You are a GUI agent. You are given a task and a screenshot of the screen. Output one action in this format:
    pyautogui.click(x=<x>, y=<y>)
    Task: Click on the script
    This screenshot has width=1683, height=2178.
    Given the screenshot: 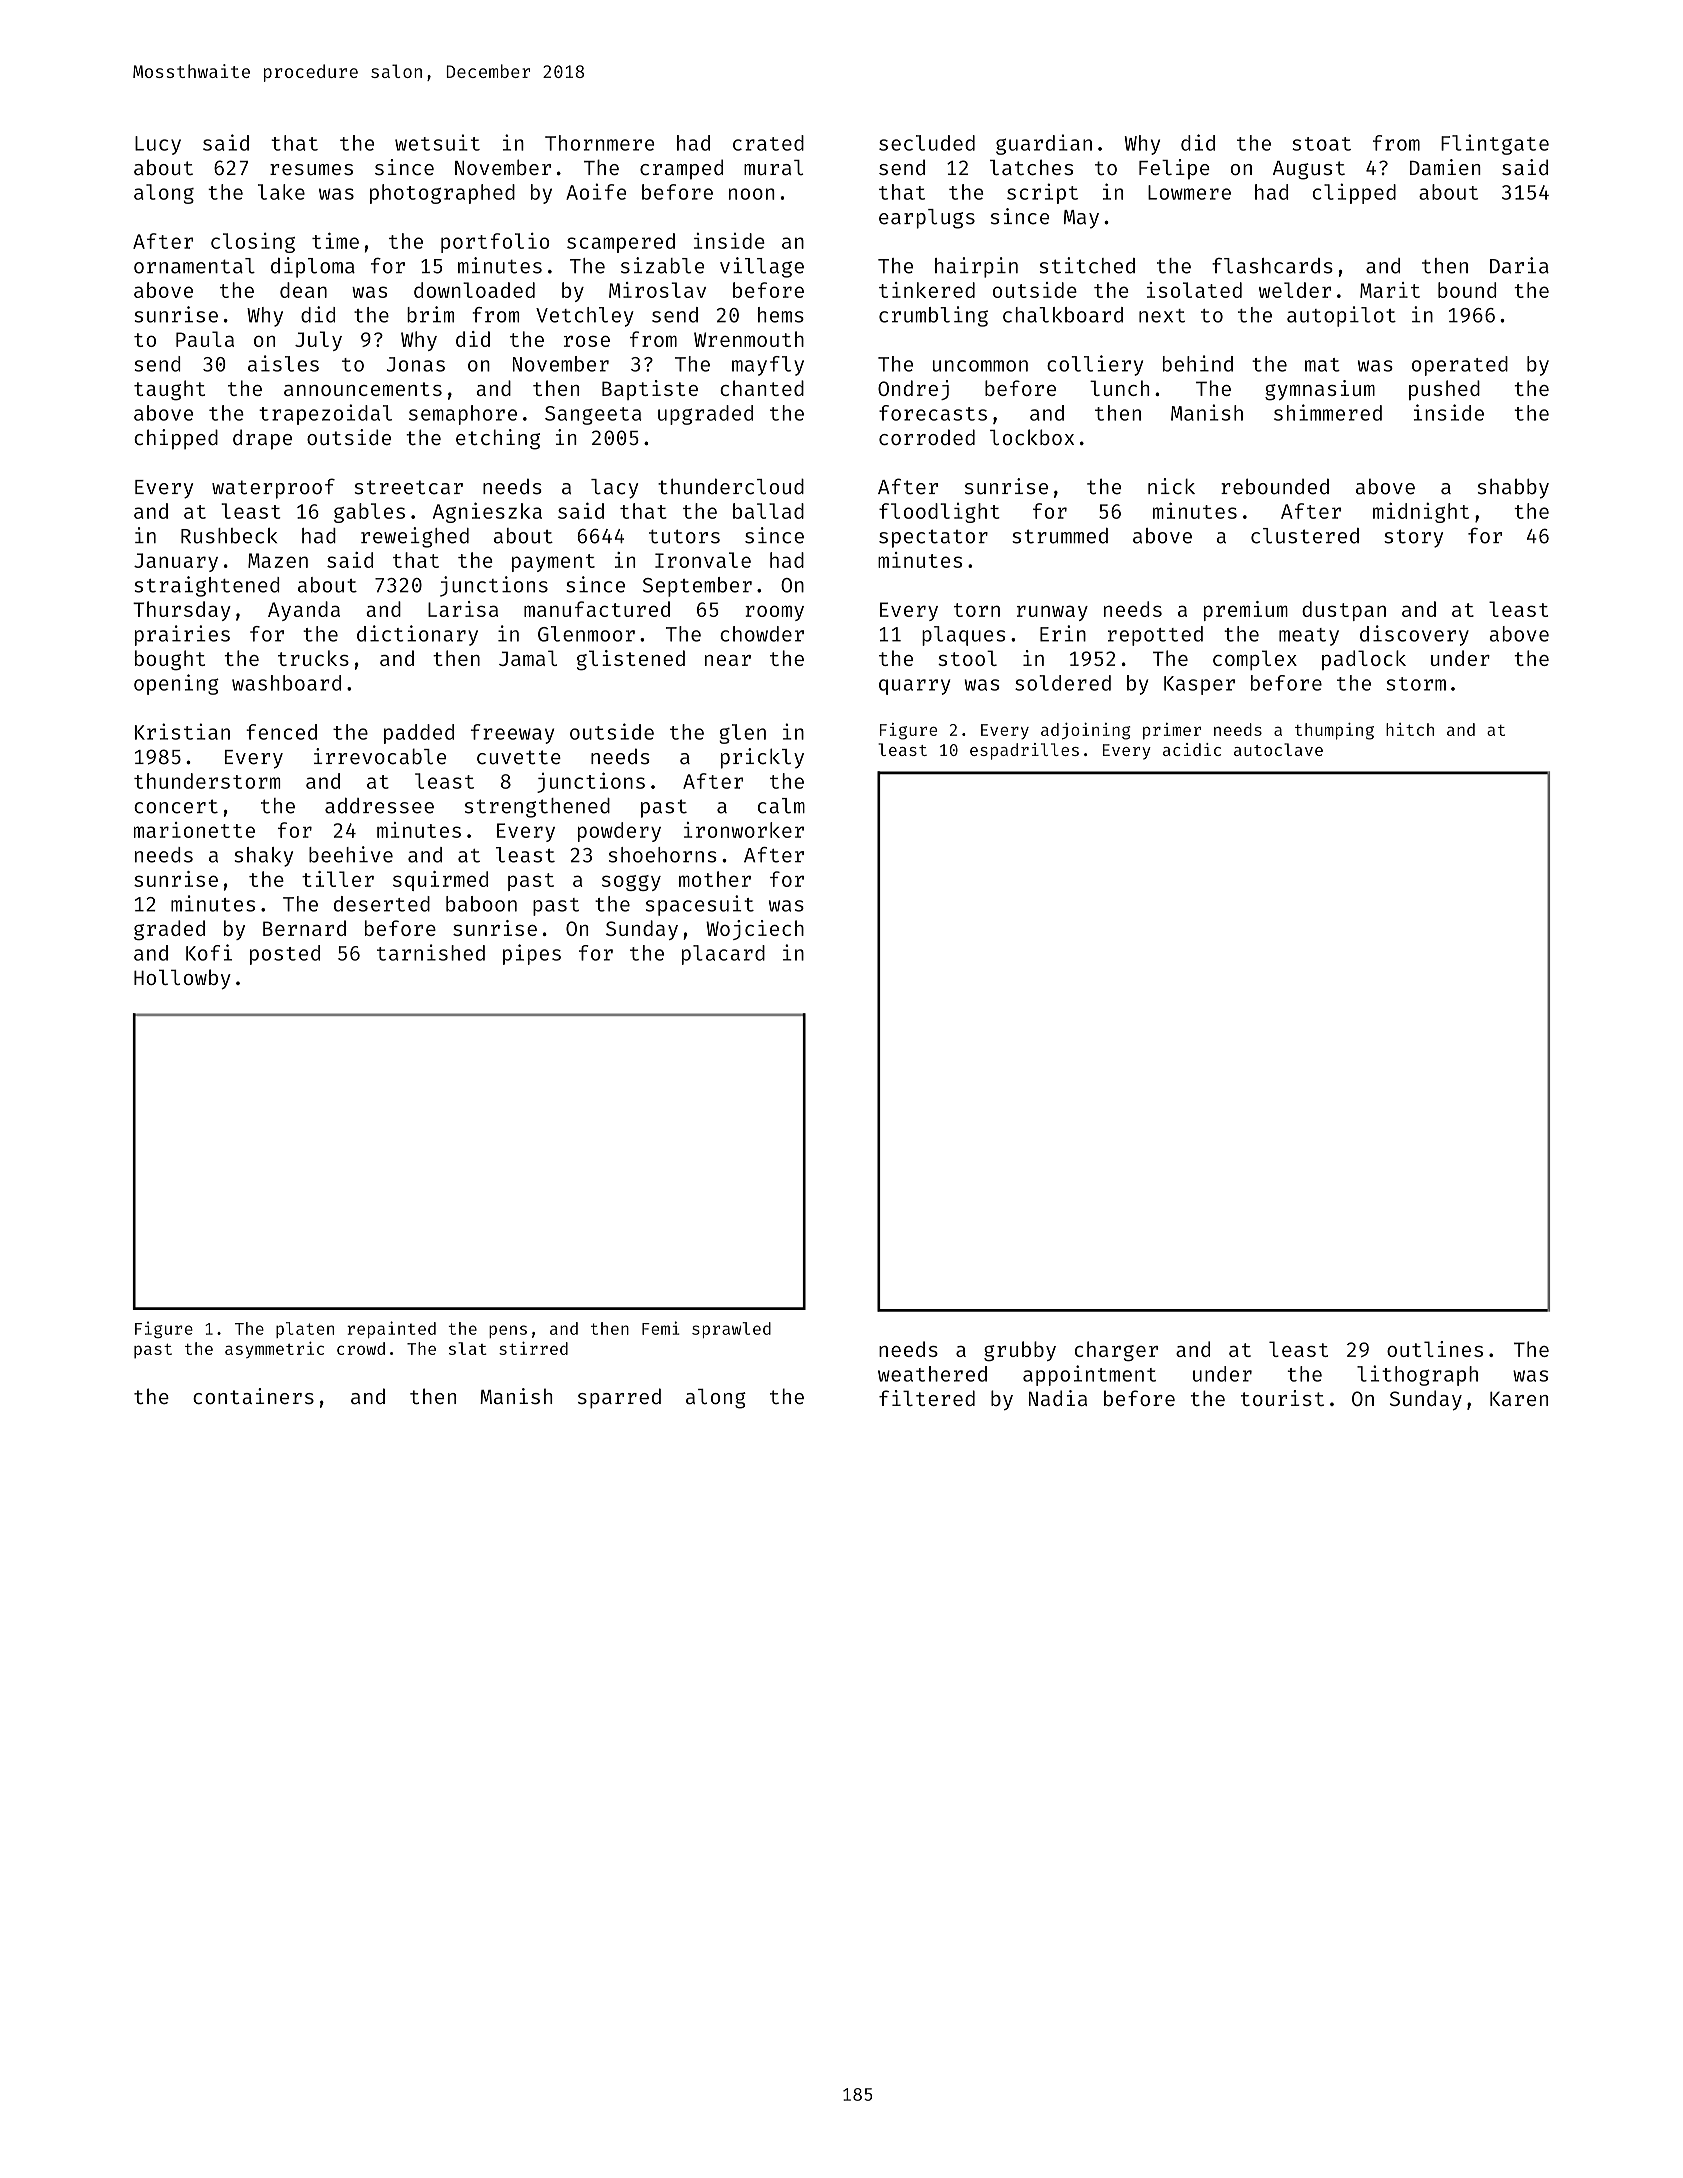 What is the action you would take?
    pyautogui.click(x=1042, y=193)
